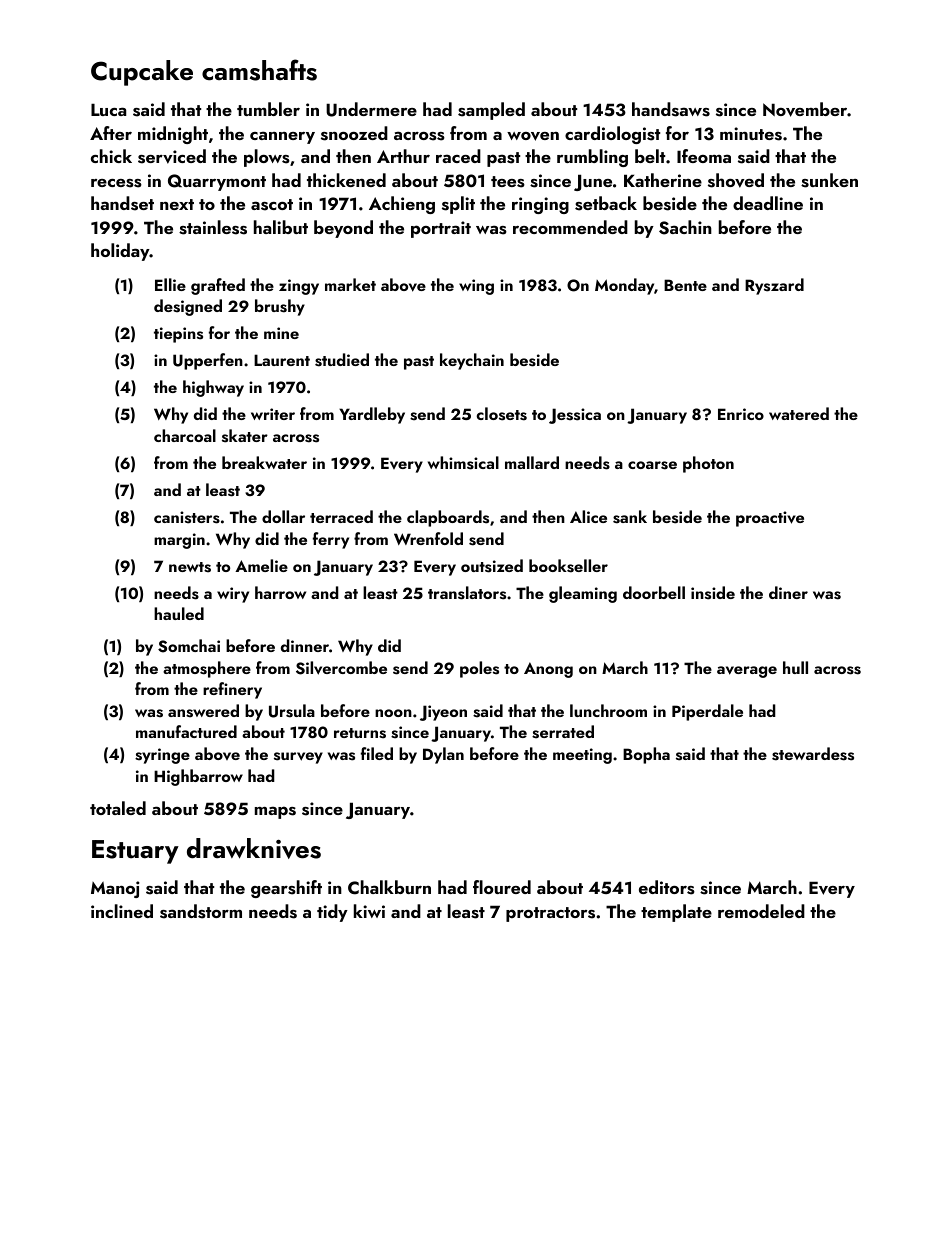 The width and height of the screenshot is (952, 1233). What do you see at coordinates (259, 70) in the screenshot?
I see `camshafts` at bounding box center [259, 70].
